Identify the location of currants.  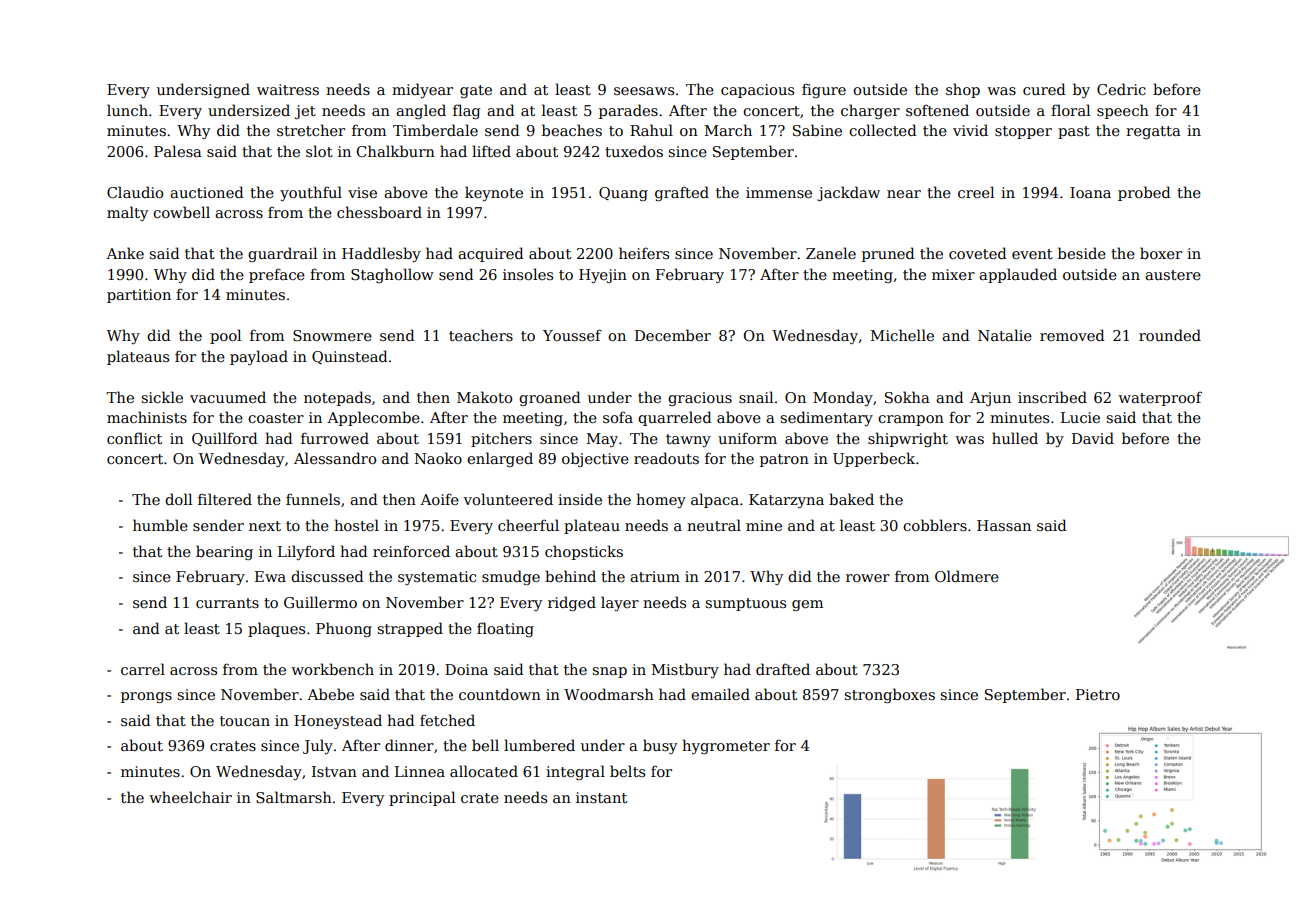
(227, 603).
